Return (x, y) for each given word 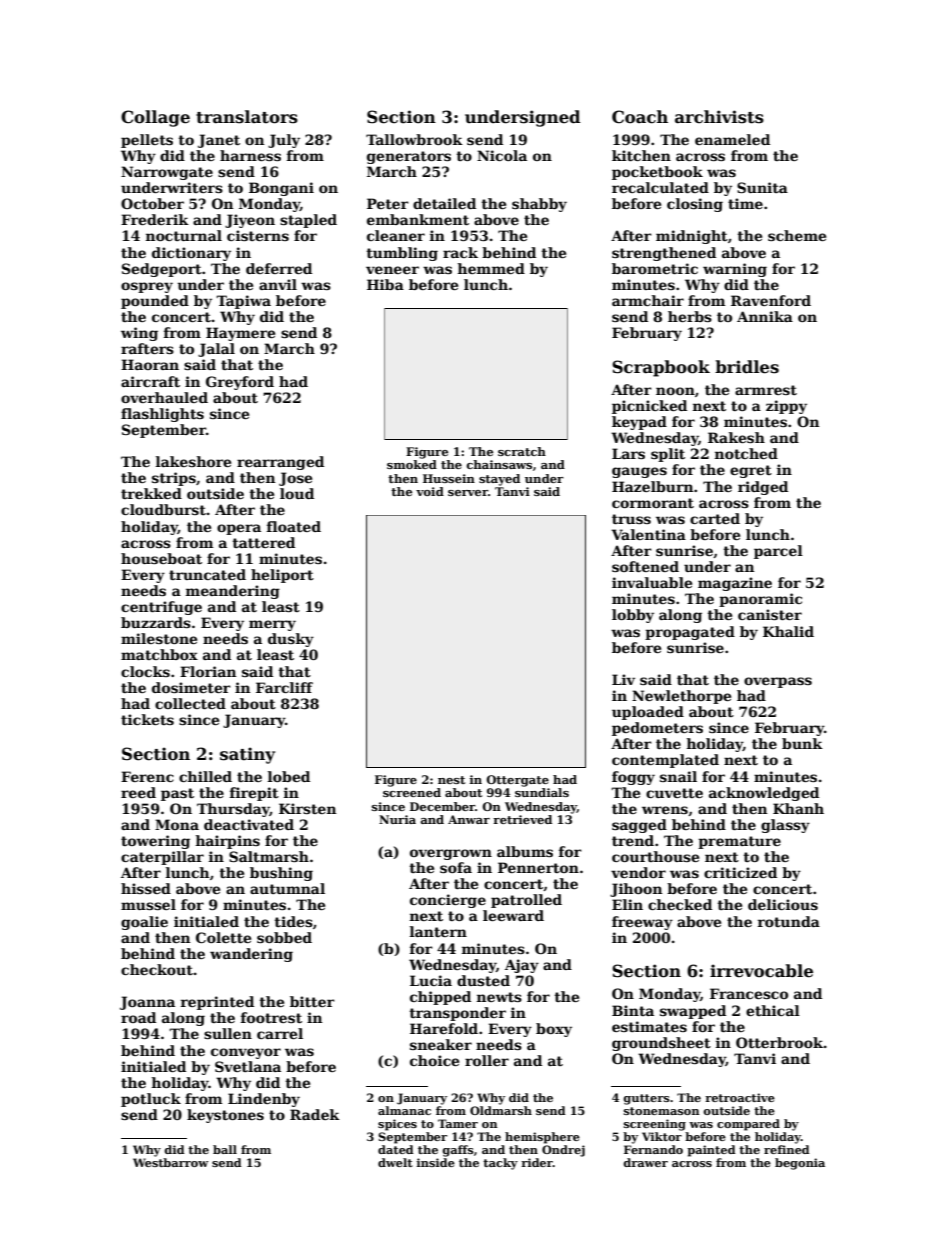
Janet (219, 141)
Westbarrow (171, 1162)
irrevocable (761, 971)
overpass (778, 682)
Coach (640, 117)
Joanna (147, 1003)
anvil (278, 284)
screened (412, 792)
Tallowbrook (414, 139)
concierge (448, 901)
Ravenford (771, 300)
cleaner (396, 235)
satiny (247, 755)
